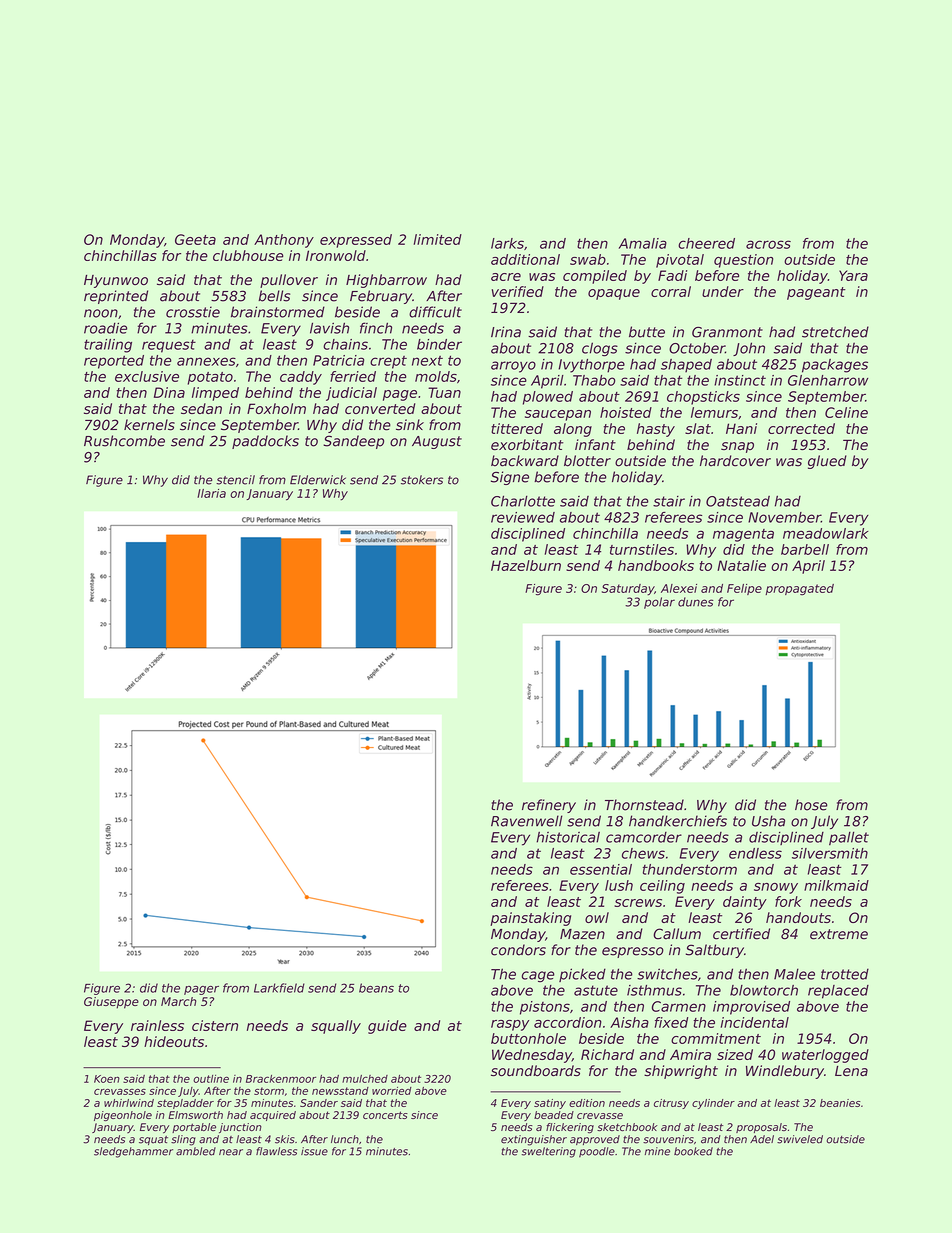 The width and height of the screenshot is (952, 1233). Describe the element at coordinates (811, 805) in the screenshot. I see `hose` at that location.
